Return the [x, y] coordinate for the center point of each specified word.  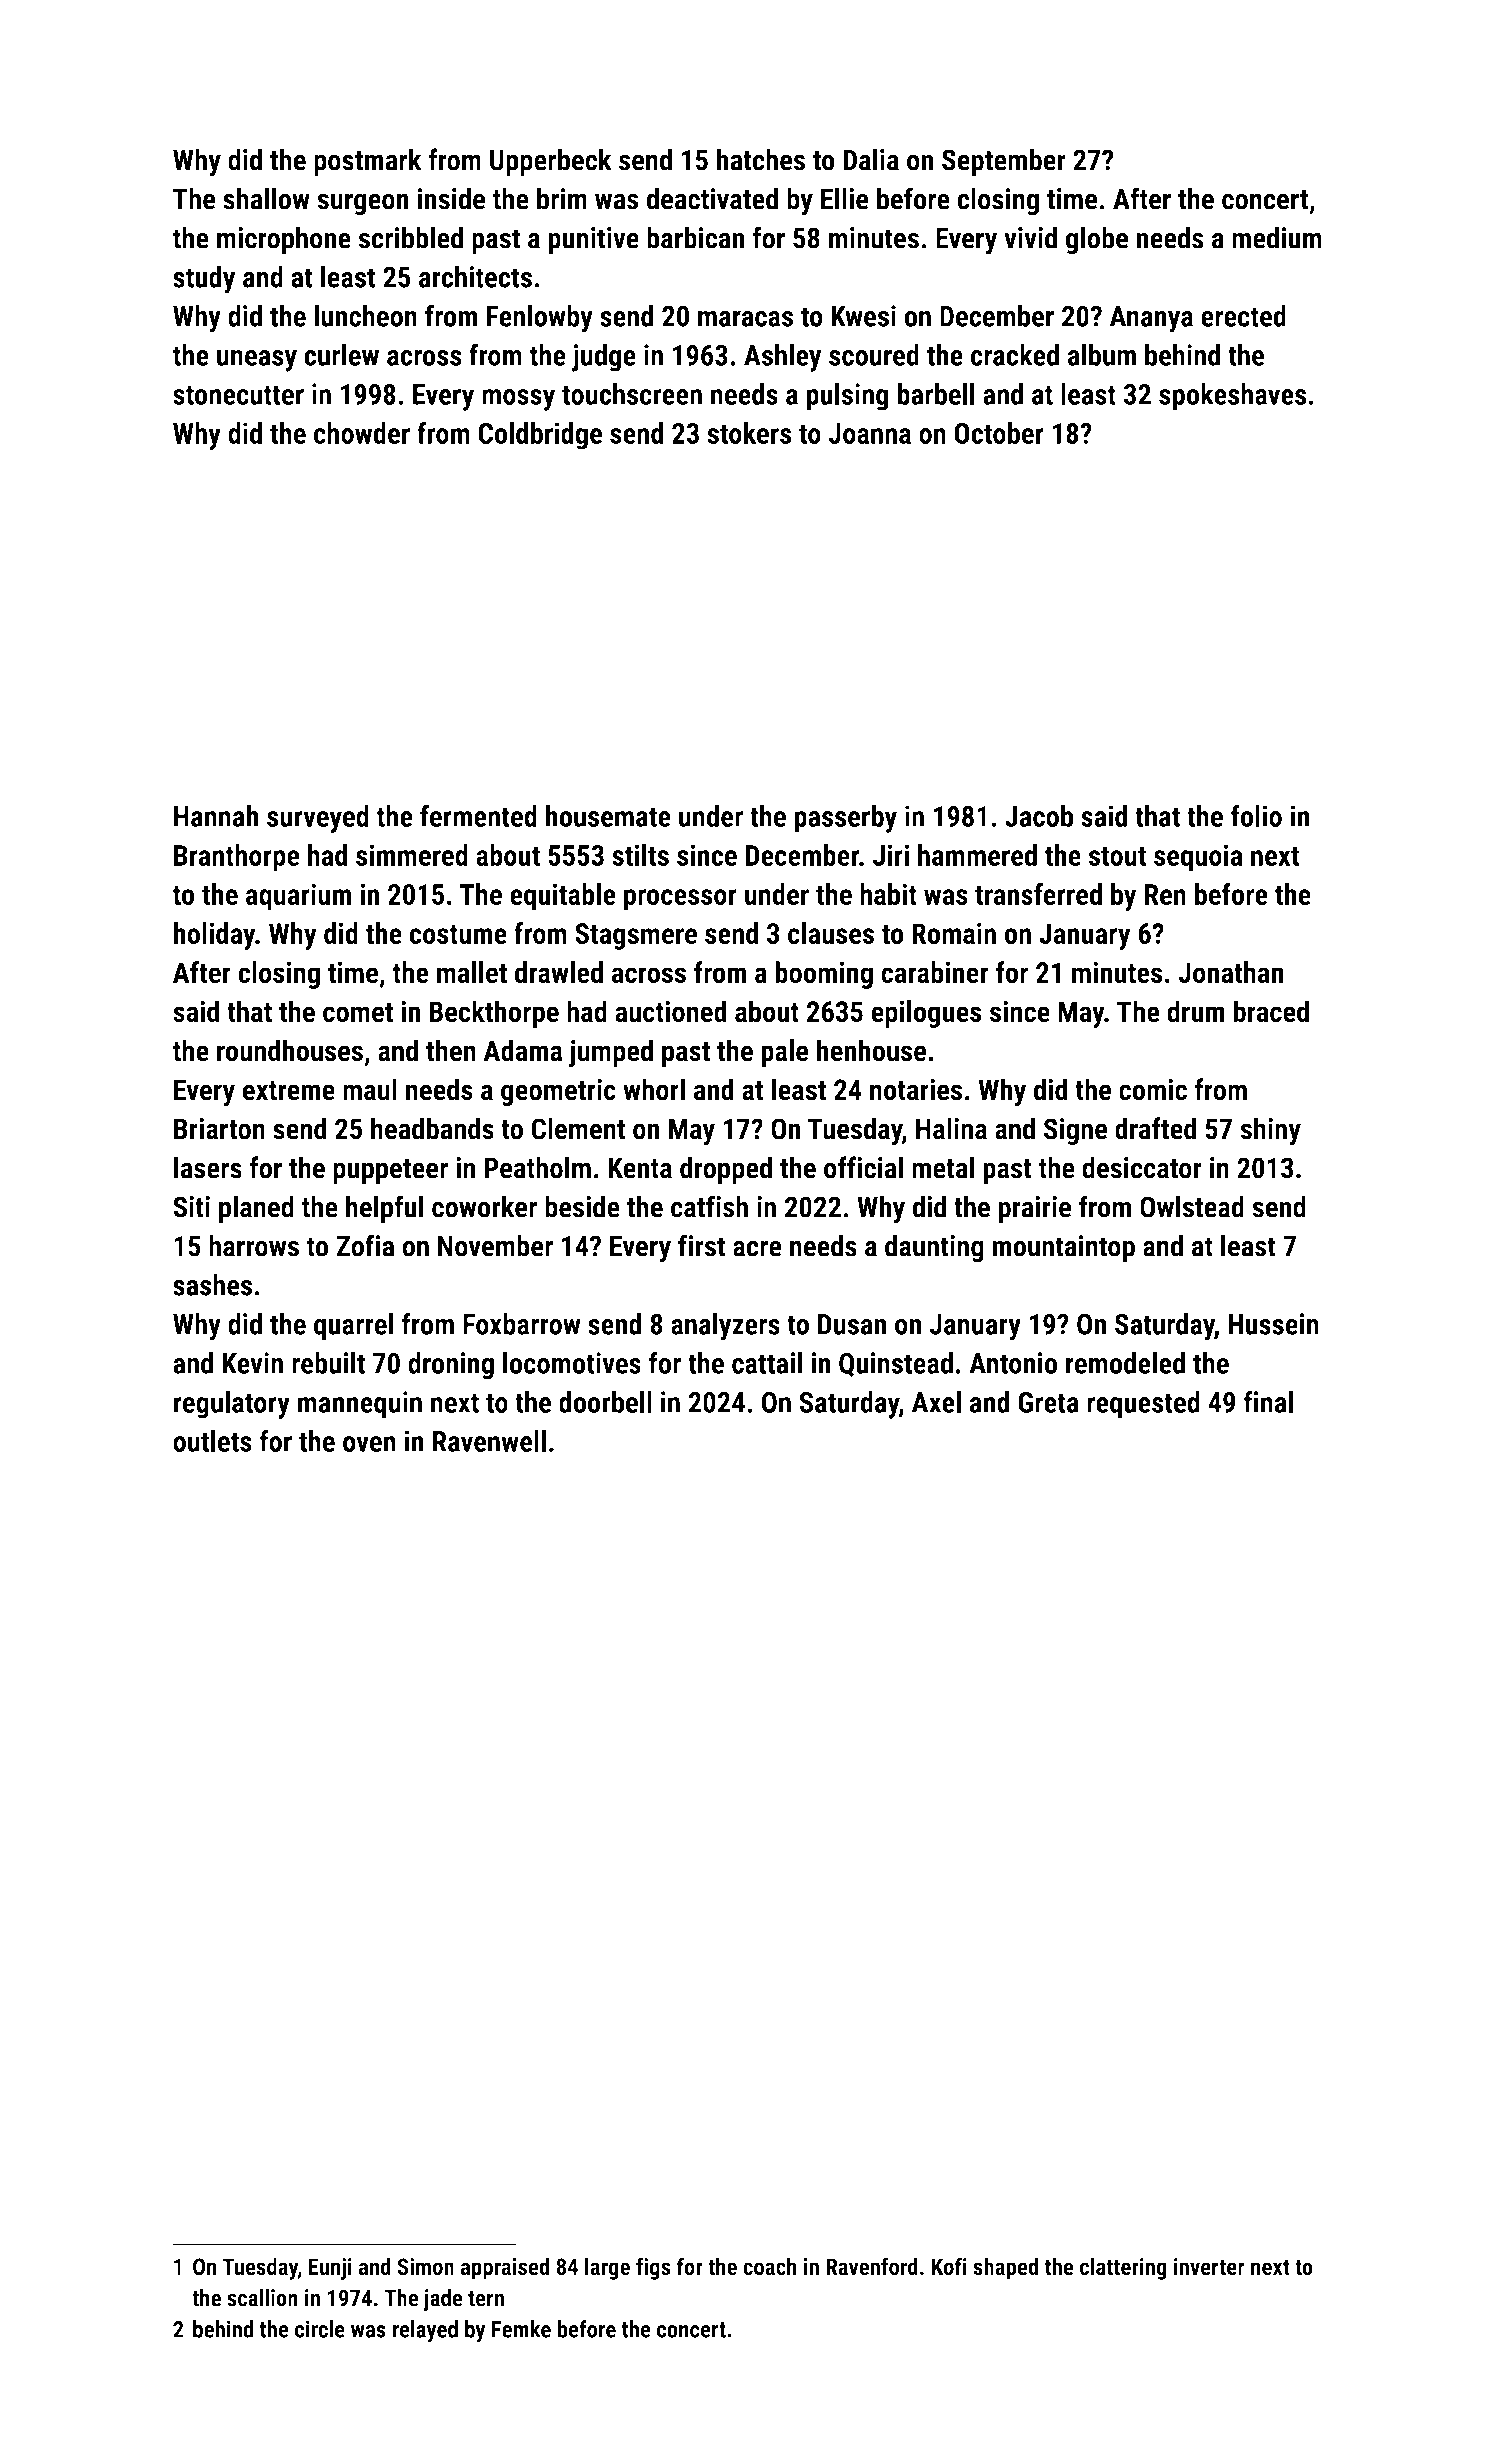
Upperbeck [551, 162]
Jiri [891, 855]
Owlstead [1192, 1206]
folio [1256, 815]
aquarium [299, 897]
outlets [212, 1441]
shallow [266, 198]
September [1004, 162]
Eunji [330, 2269]
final [1268, 1401]
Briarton [219, 1129]
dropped [726, 1170]
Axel [936, 1402]
